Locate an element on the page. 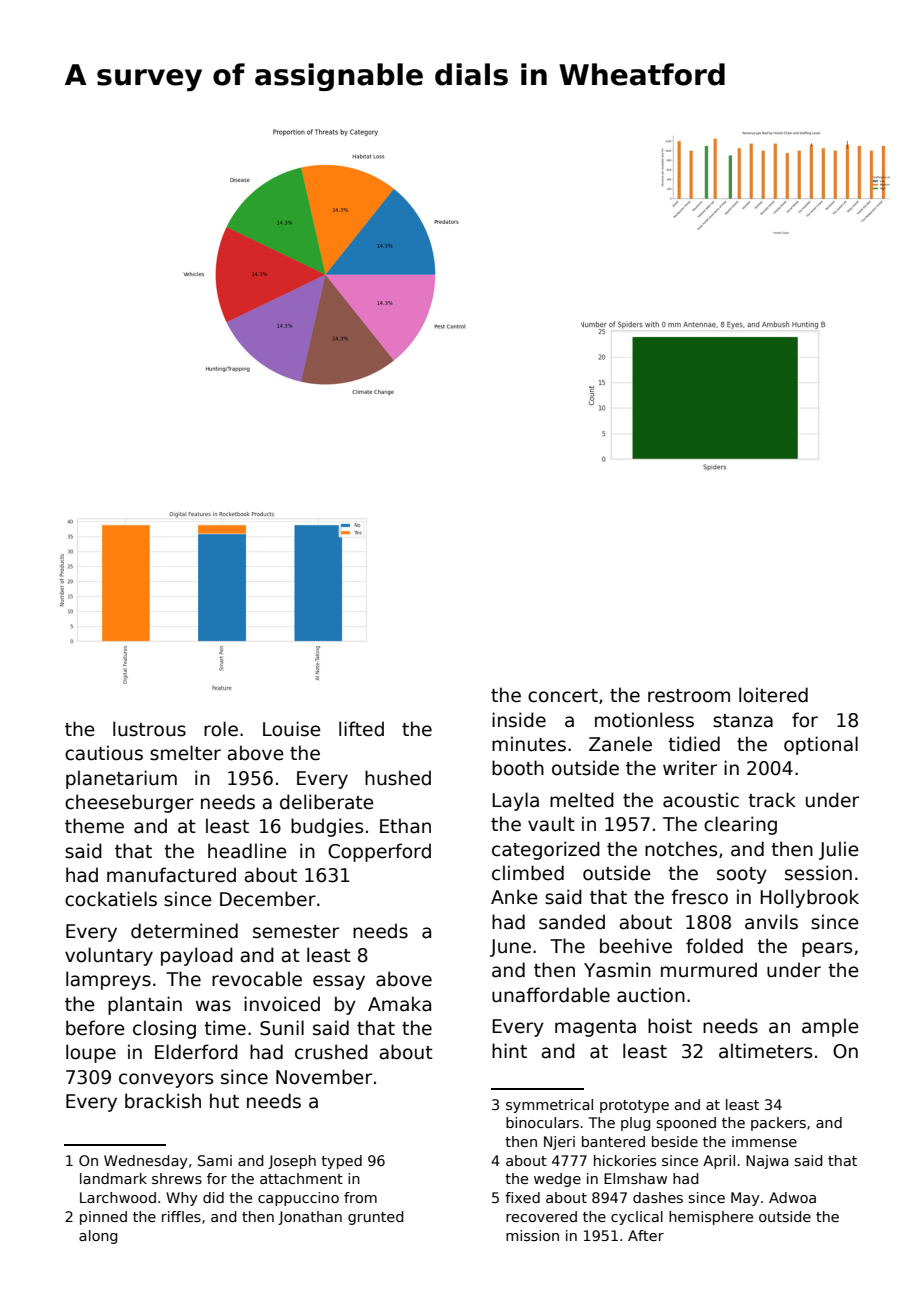 The height and width of the image is (1311, 924). concert is located at coordinates (563, 696).
